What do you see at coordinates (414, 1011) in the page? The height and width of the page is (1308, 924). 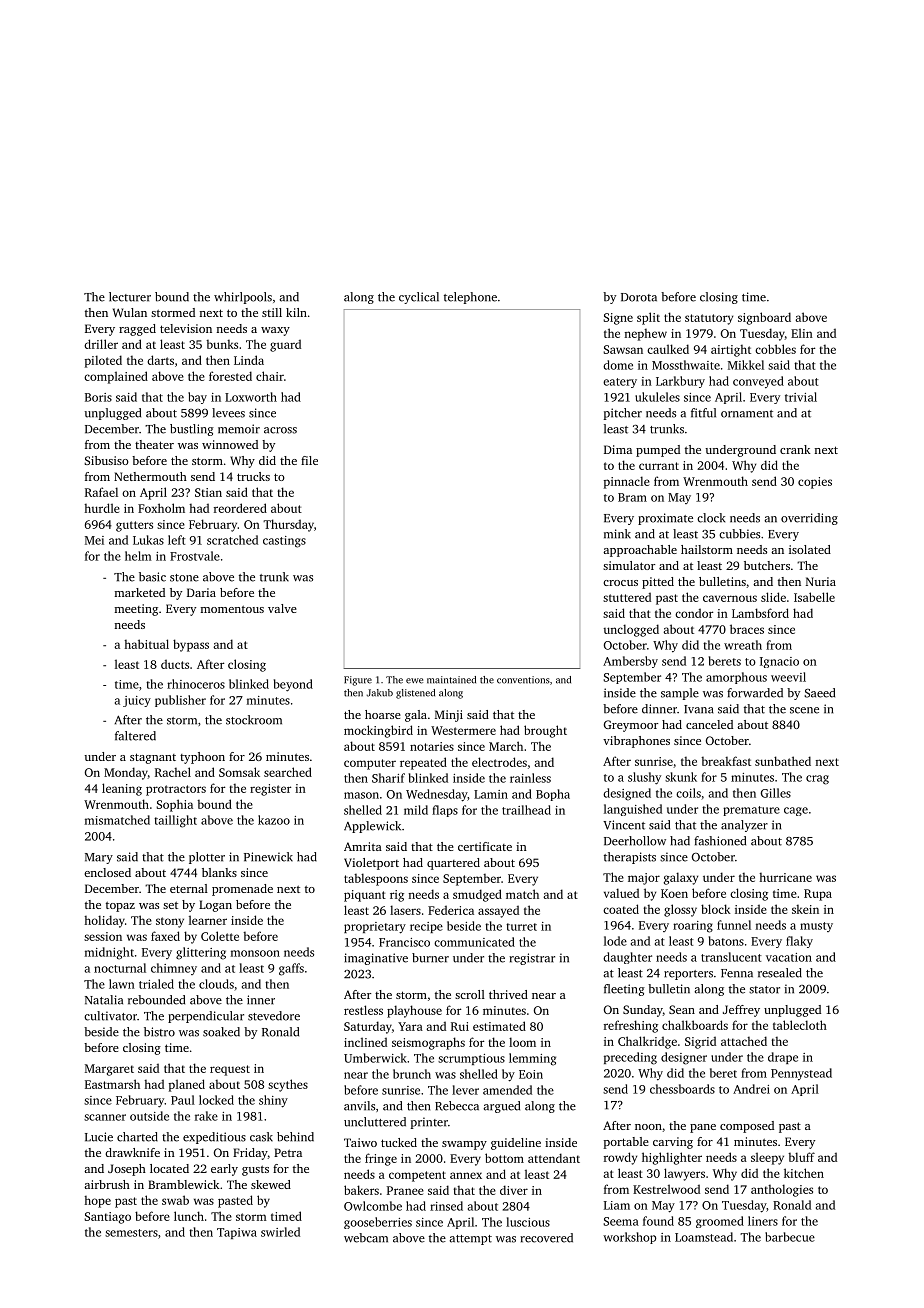 I see `playhouse` at bounding box center [414, 1011].
